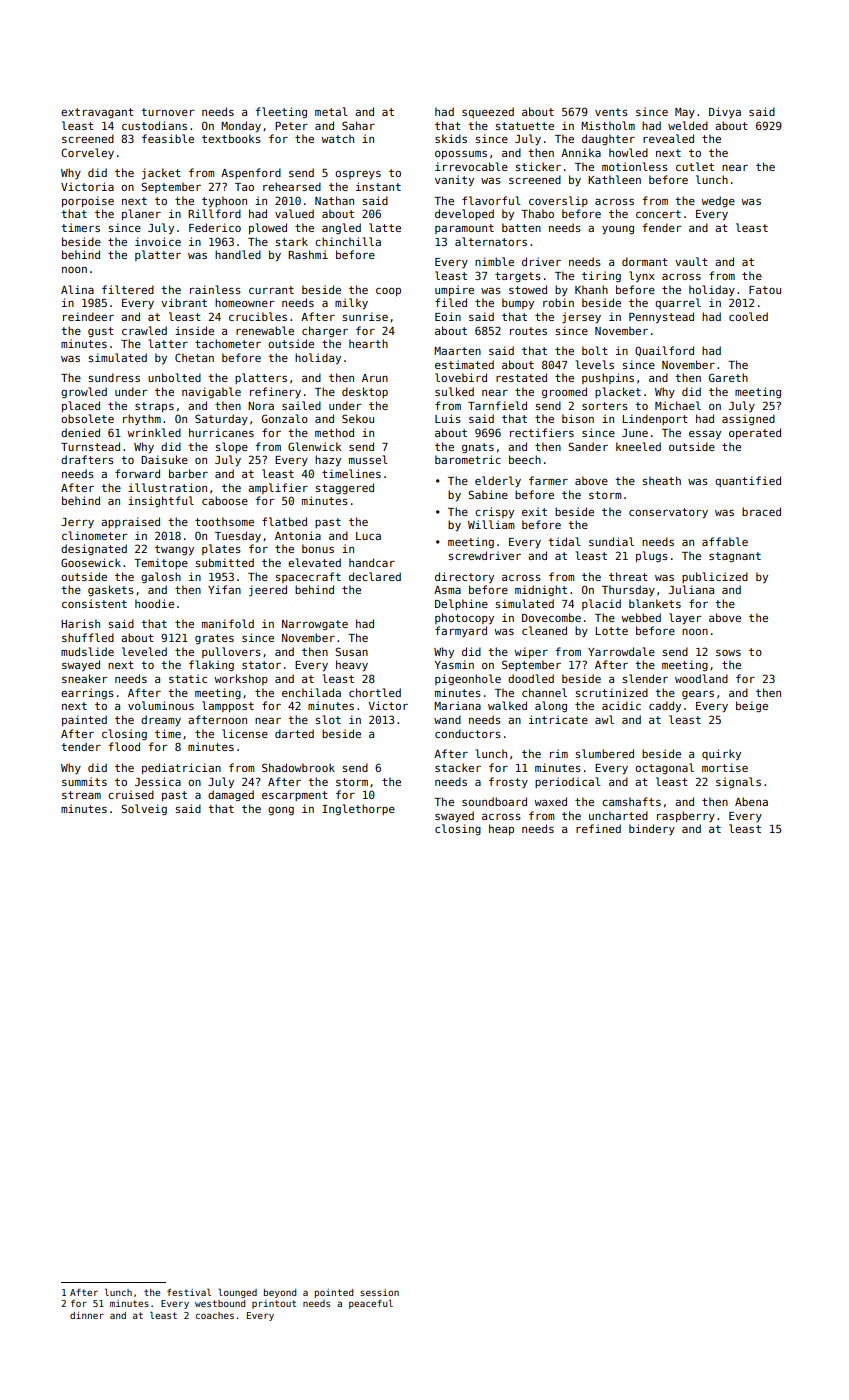 Image resolution: width=849 pixels, height=1400 pixels. Describe the element at coordinates (534, 511) in the screenshot. I see `exit` at that location.
